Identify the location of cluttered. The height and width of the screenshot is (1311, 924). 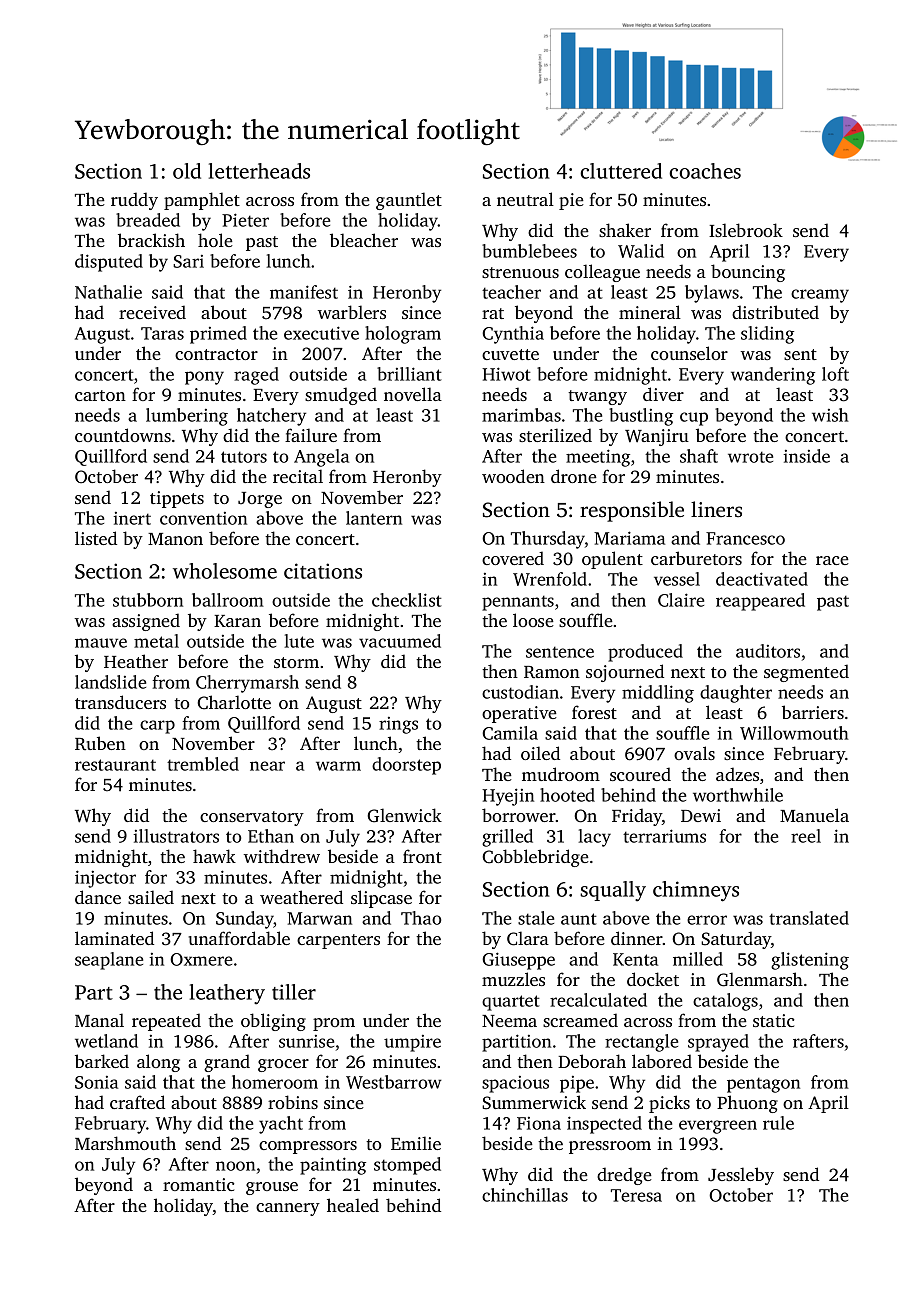
(621, 171).
